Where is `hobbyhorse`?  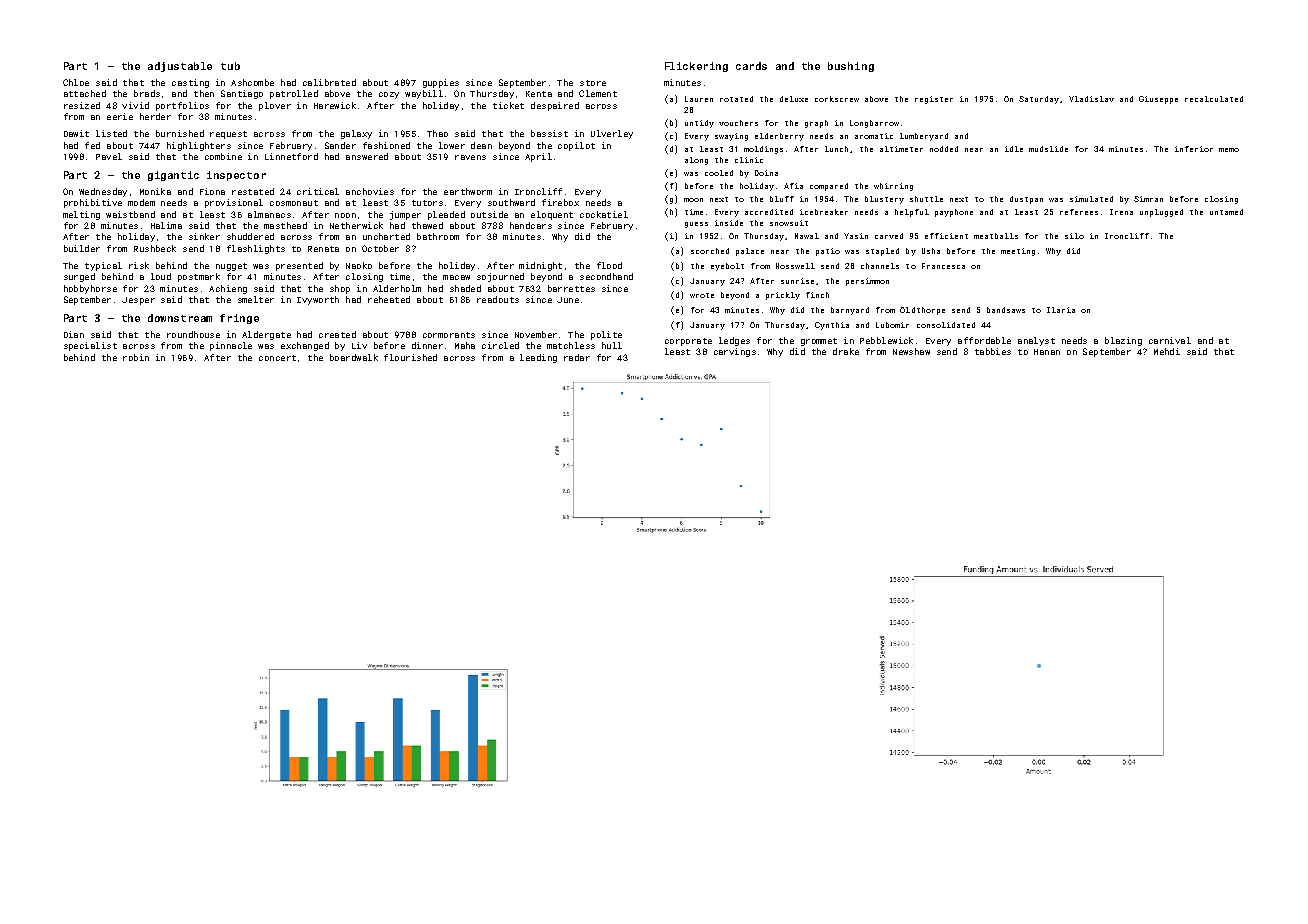
hobbyhorse is located at coordinates (90, 289).
